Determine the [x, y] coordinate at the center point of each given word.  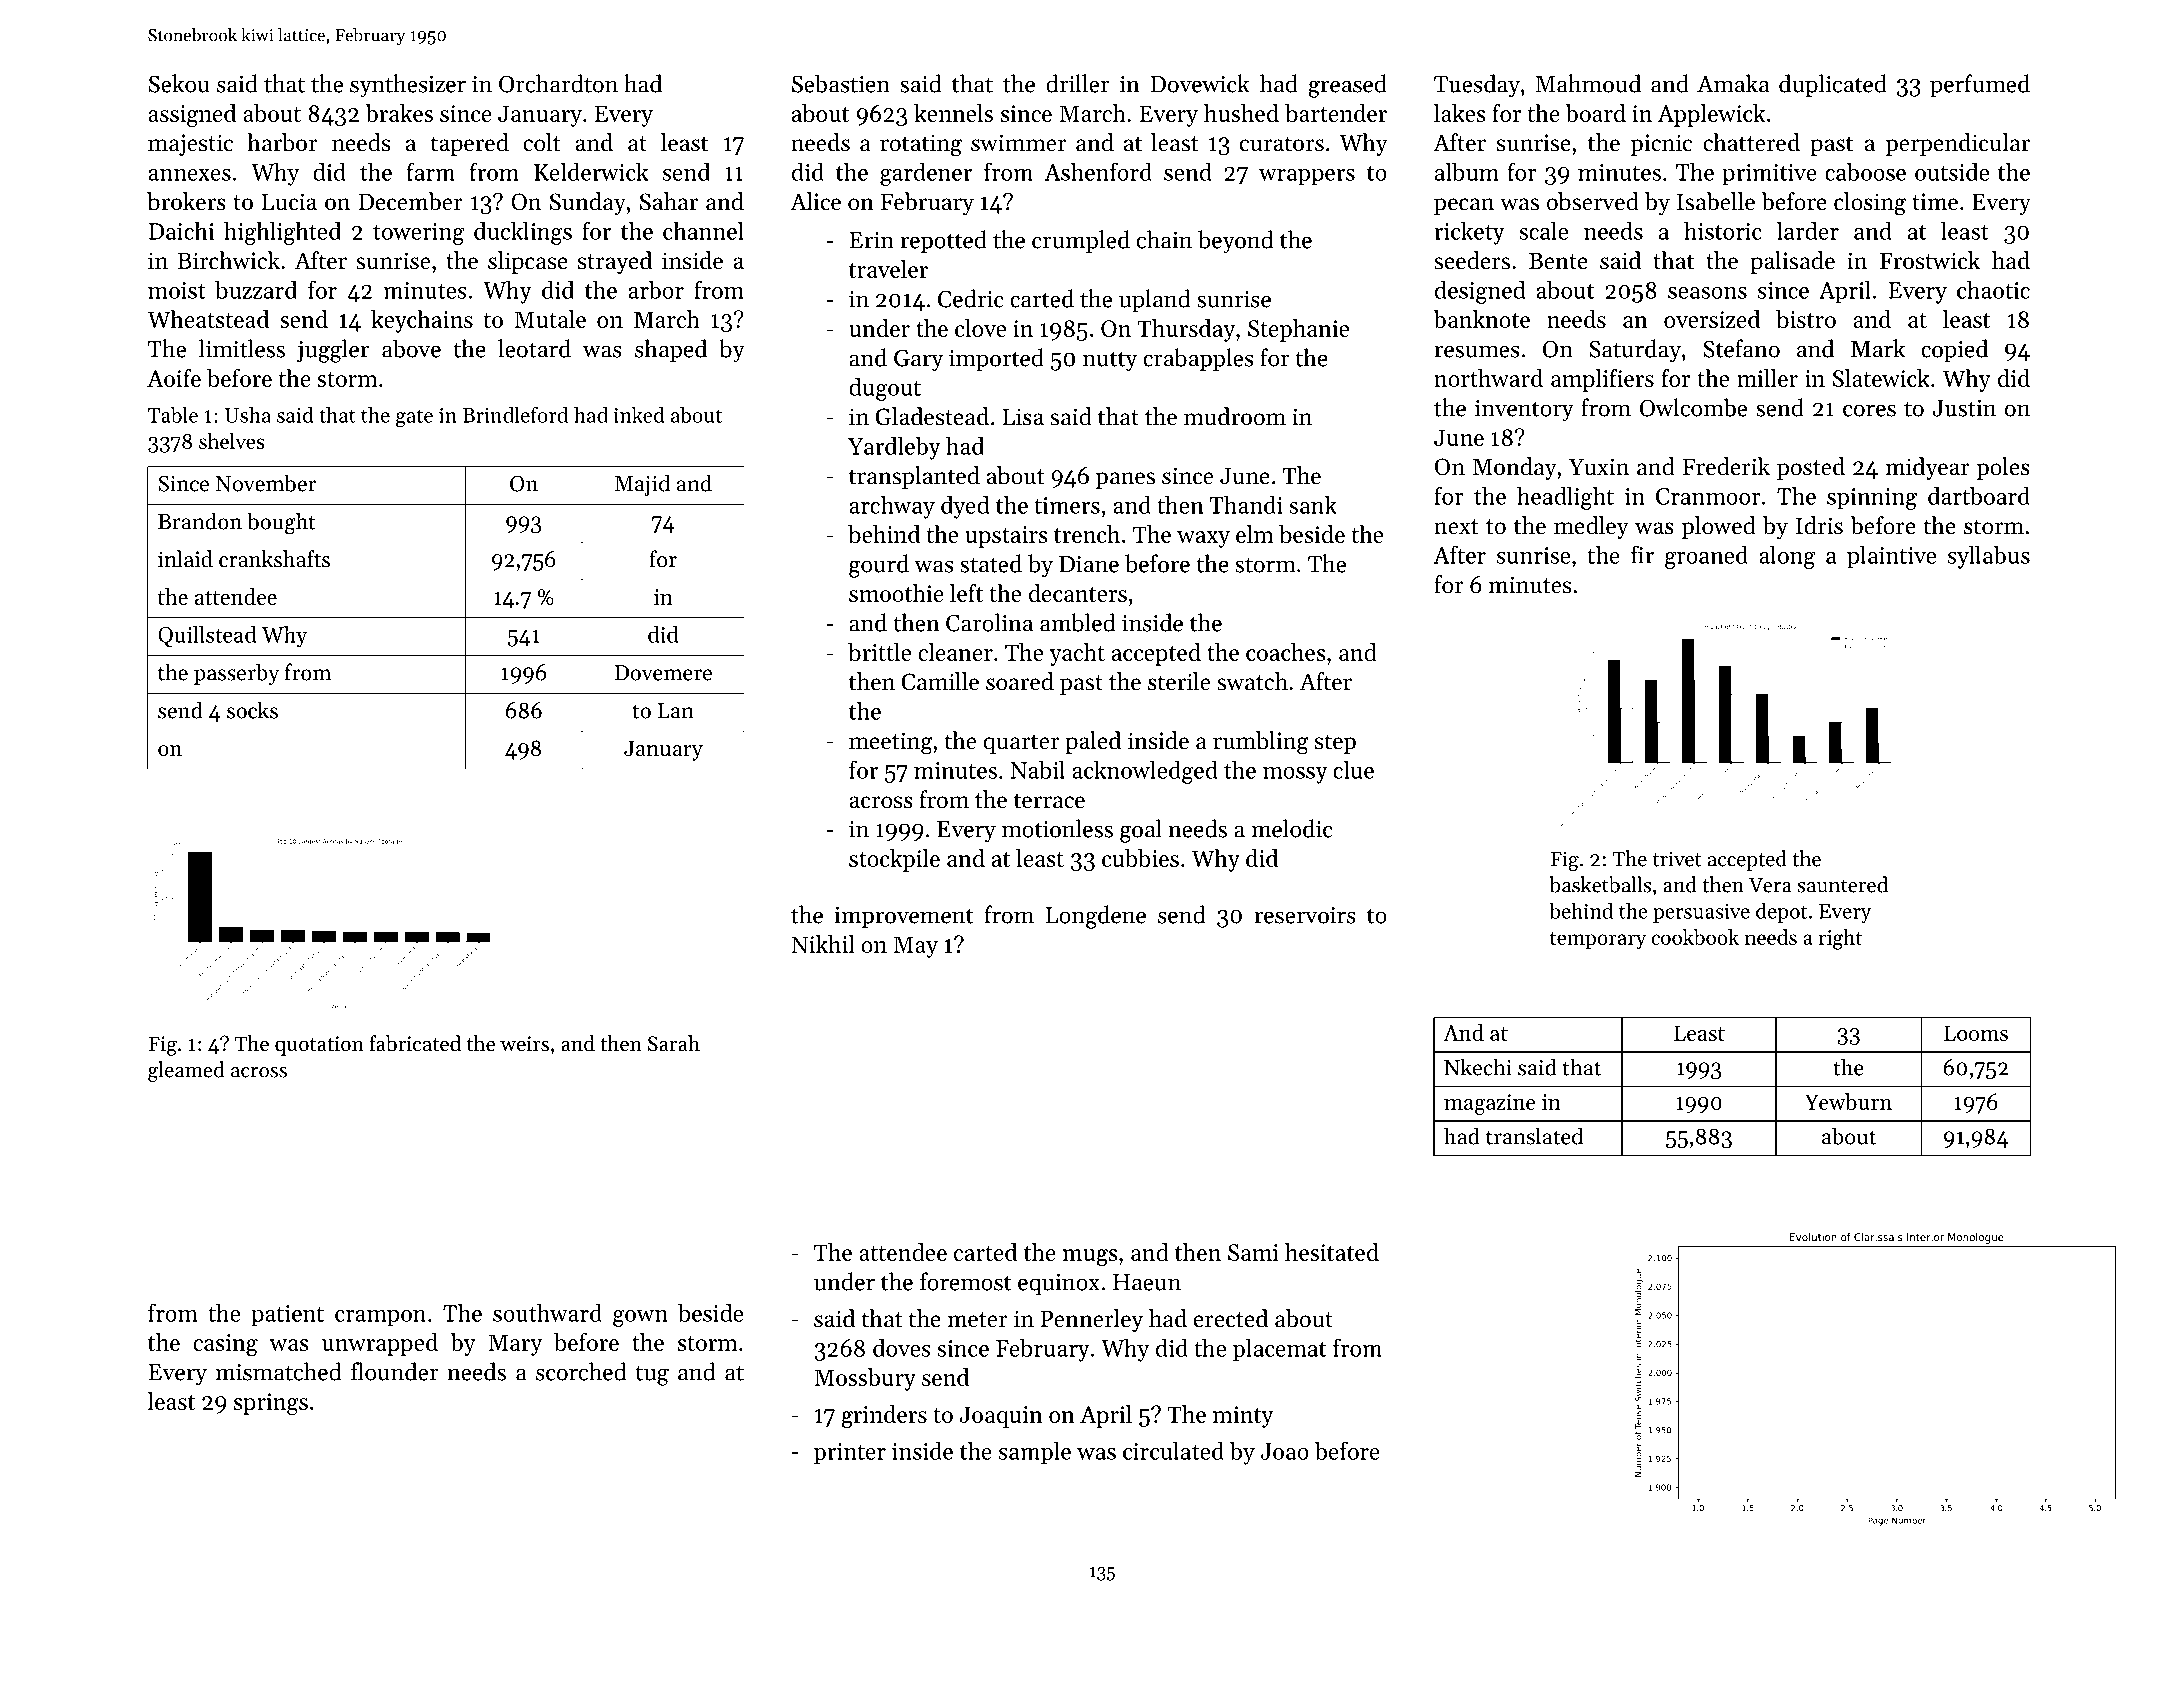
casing [225, 1345]
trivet [1677, 859]
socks [252, 710]
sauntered [1842, 884]
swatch [1252, 681]
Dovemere [663, 673]
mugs [1090, 1257]
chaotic [1993, 289]
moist [177, 290]
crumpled [1081, 241]
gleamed [186, 1071]
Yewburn [1848, 1101]
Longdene [1096, 917]
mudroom [1235, 416]
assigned [192, 115]
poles [2003, 468]
